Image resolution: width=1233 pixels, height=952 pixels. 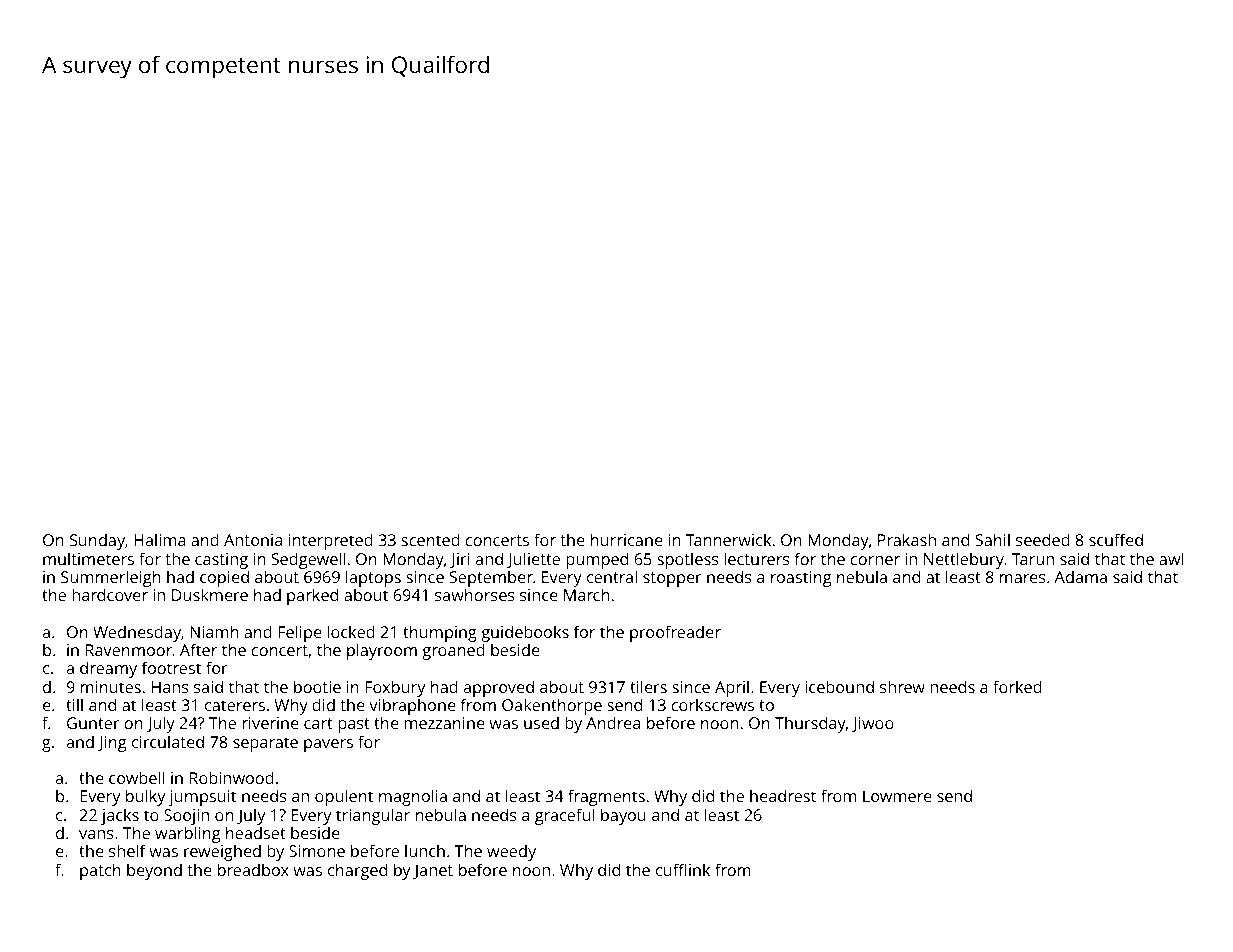 What do you see at coordinates (606, 797) in the screenshot?
I see `fragments` at bounding box center [606, 797].
